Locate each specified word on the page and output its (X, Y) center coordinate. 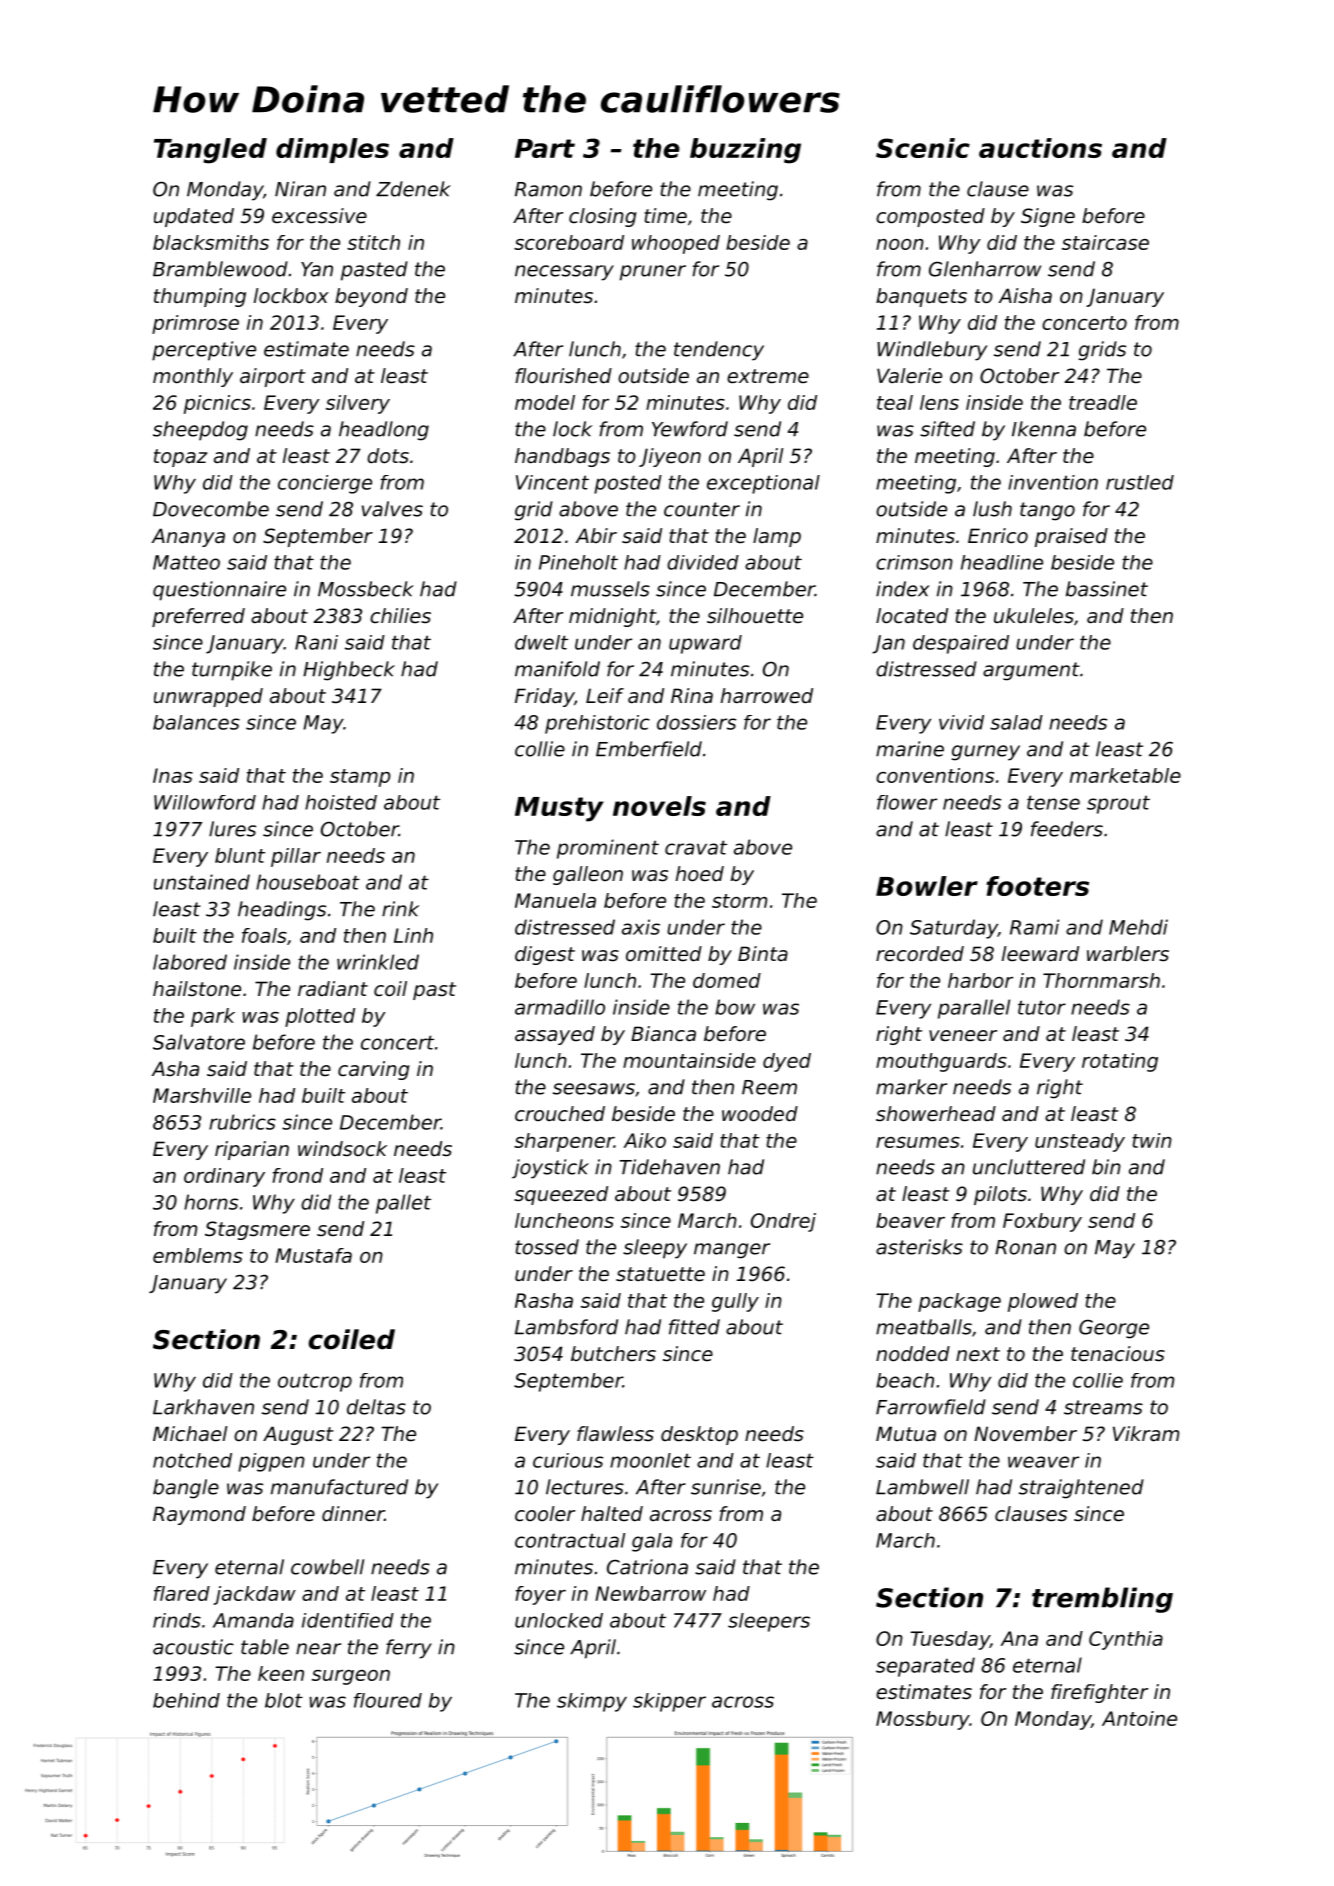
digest (545, 955)
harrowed (767, 696)
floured (388, 1700)
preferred (198, 617)
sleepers (769, 1622)
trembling (1102, 1600)
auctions (1040, 148)
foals (264, 935)
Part (545, 148)
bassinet (1107, 589)
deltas (376, 1407)
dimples (332, 150)
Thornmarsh (1101, 980)
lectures (585, 1487)
